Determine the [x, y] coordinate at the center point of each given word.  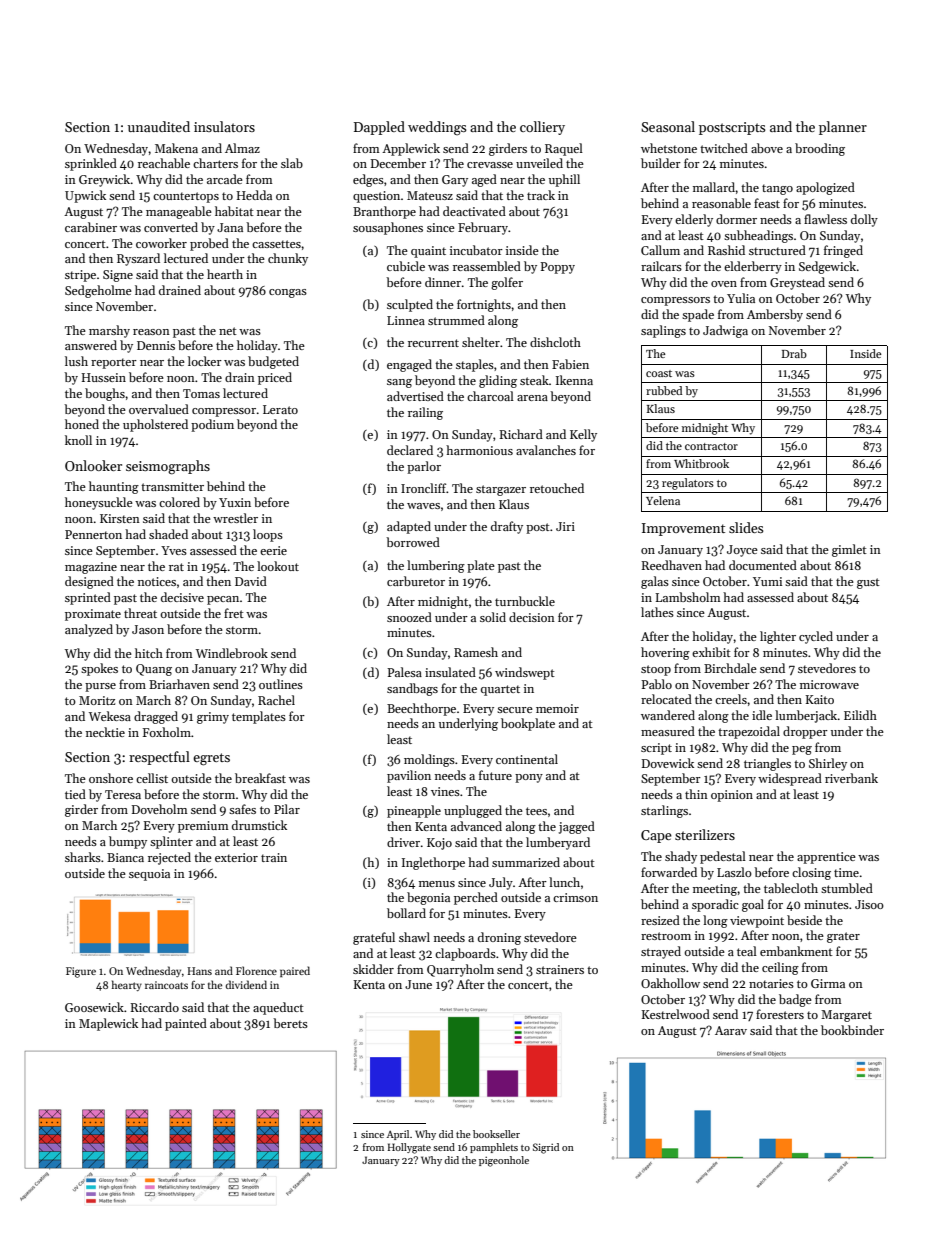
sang [399, 383]
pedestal [723, 857]
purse [100, 687]
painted [186, 1024]
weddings [437, 128]
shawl [414, 937]
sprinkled [91, 164]
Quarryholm [460, 970]
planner [843, 128]
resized [660, 920]
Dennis [156, 345]
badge [795, 1000]
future [495, 775]
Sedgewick [827, 267]
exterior [236, 857]
